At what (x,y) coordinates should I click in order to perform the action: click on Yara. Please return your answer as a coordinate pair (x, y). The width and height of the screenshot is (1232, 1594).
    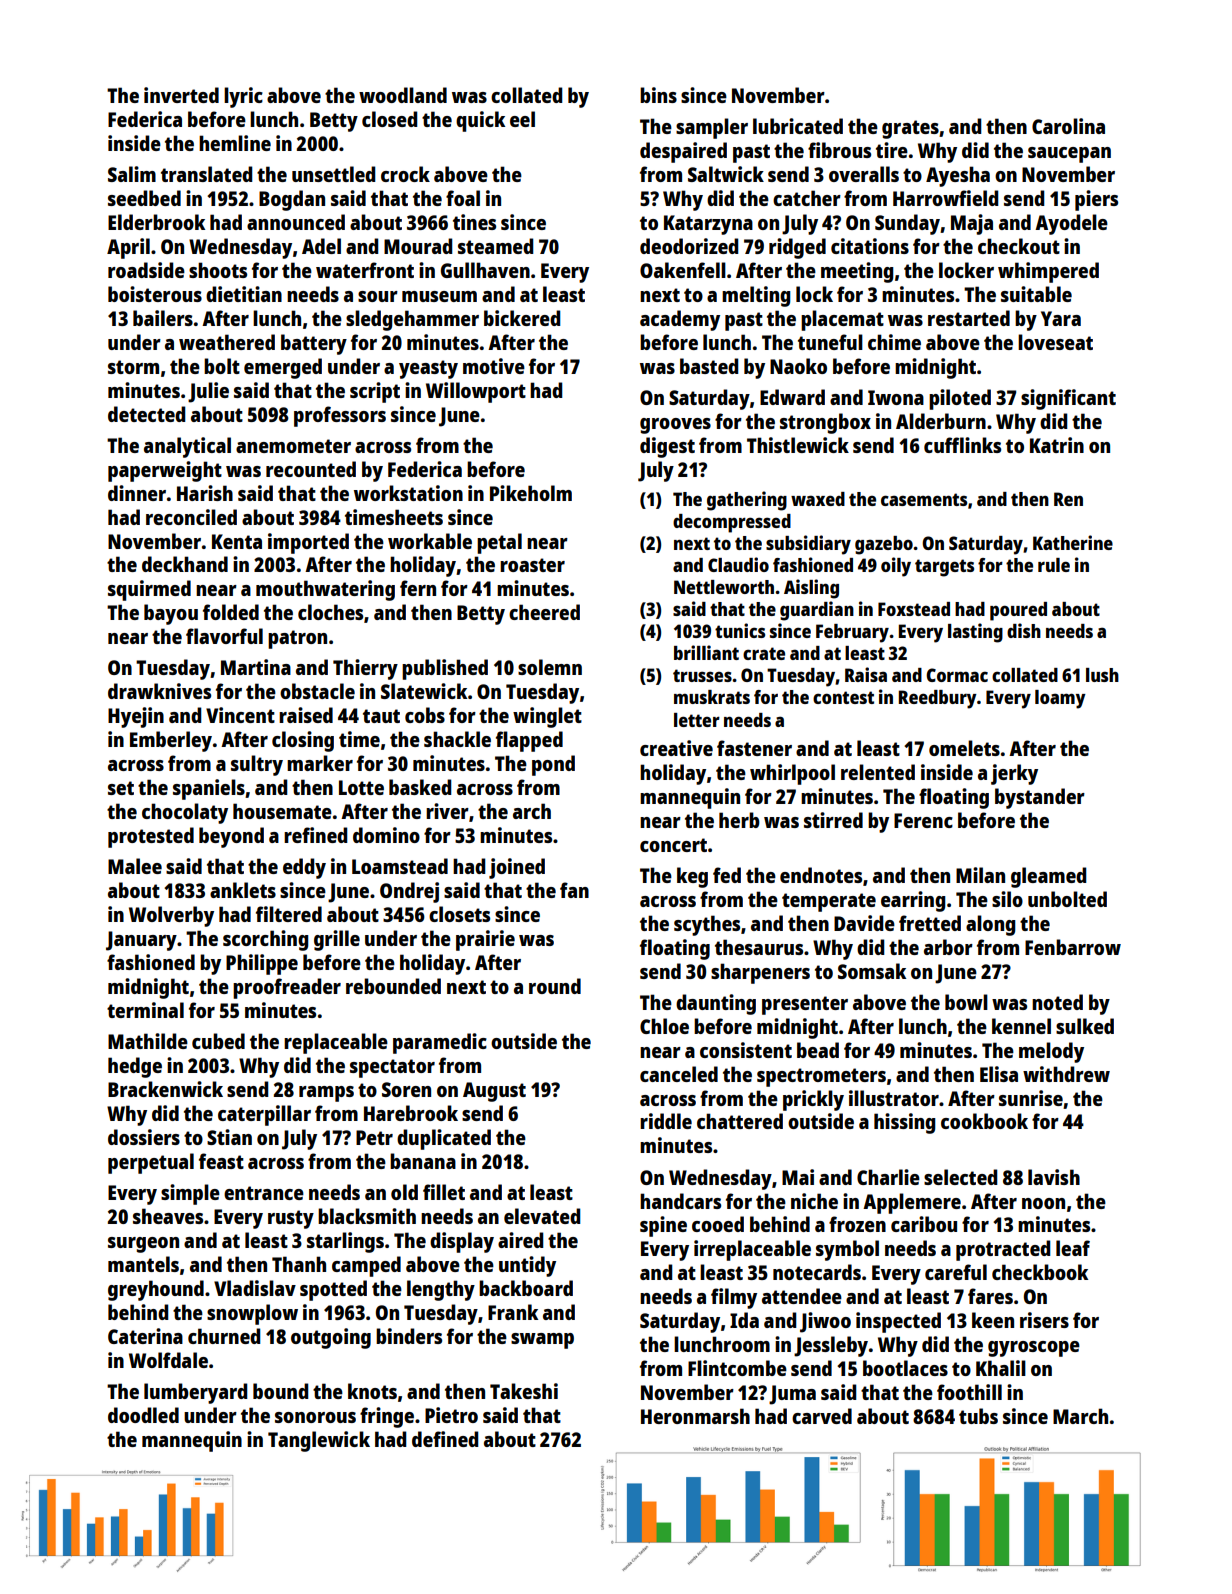
    Looking at the image, I should click on (1061, 318).
